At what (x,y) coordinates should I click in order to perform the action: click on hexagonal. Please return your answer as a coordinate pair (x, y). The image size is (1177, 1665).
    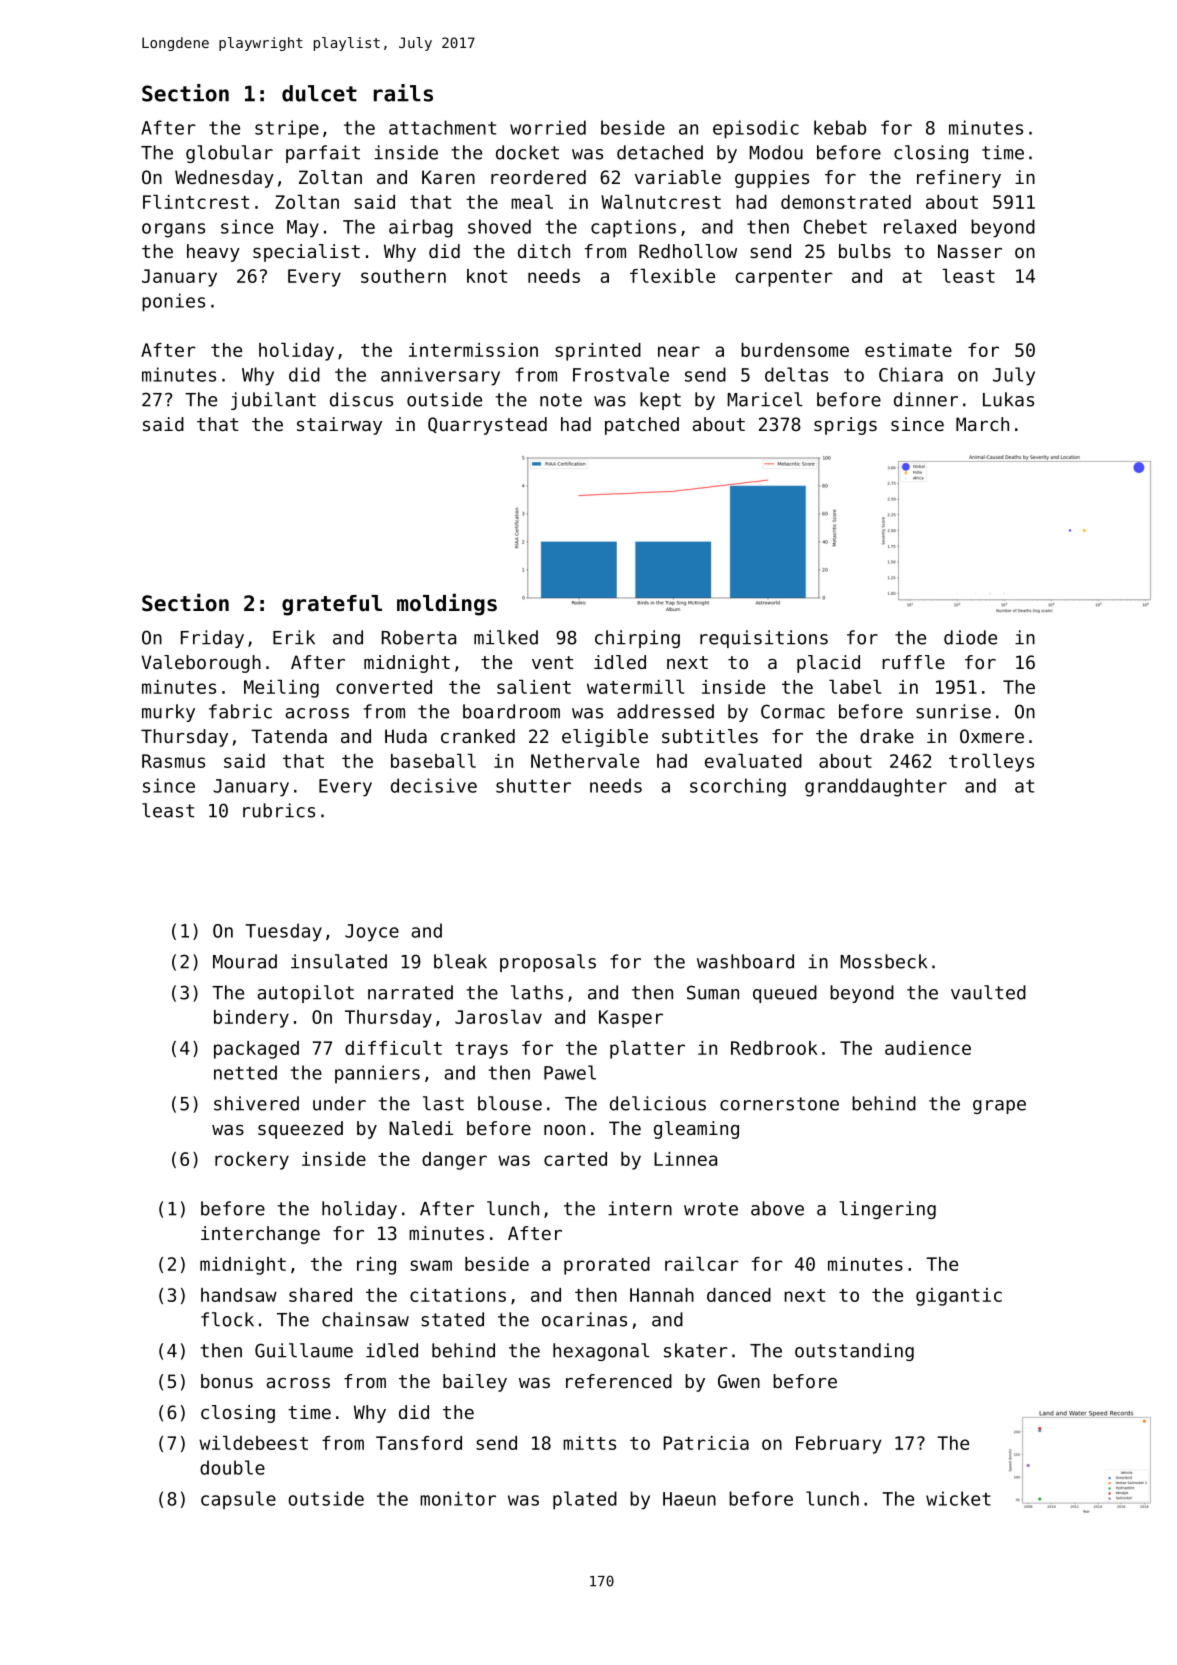
    Looking at the image, I should click on (601, 1352).
